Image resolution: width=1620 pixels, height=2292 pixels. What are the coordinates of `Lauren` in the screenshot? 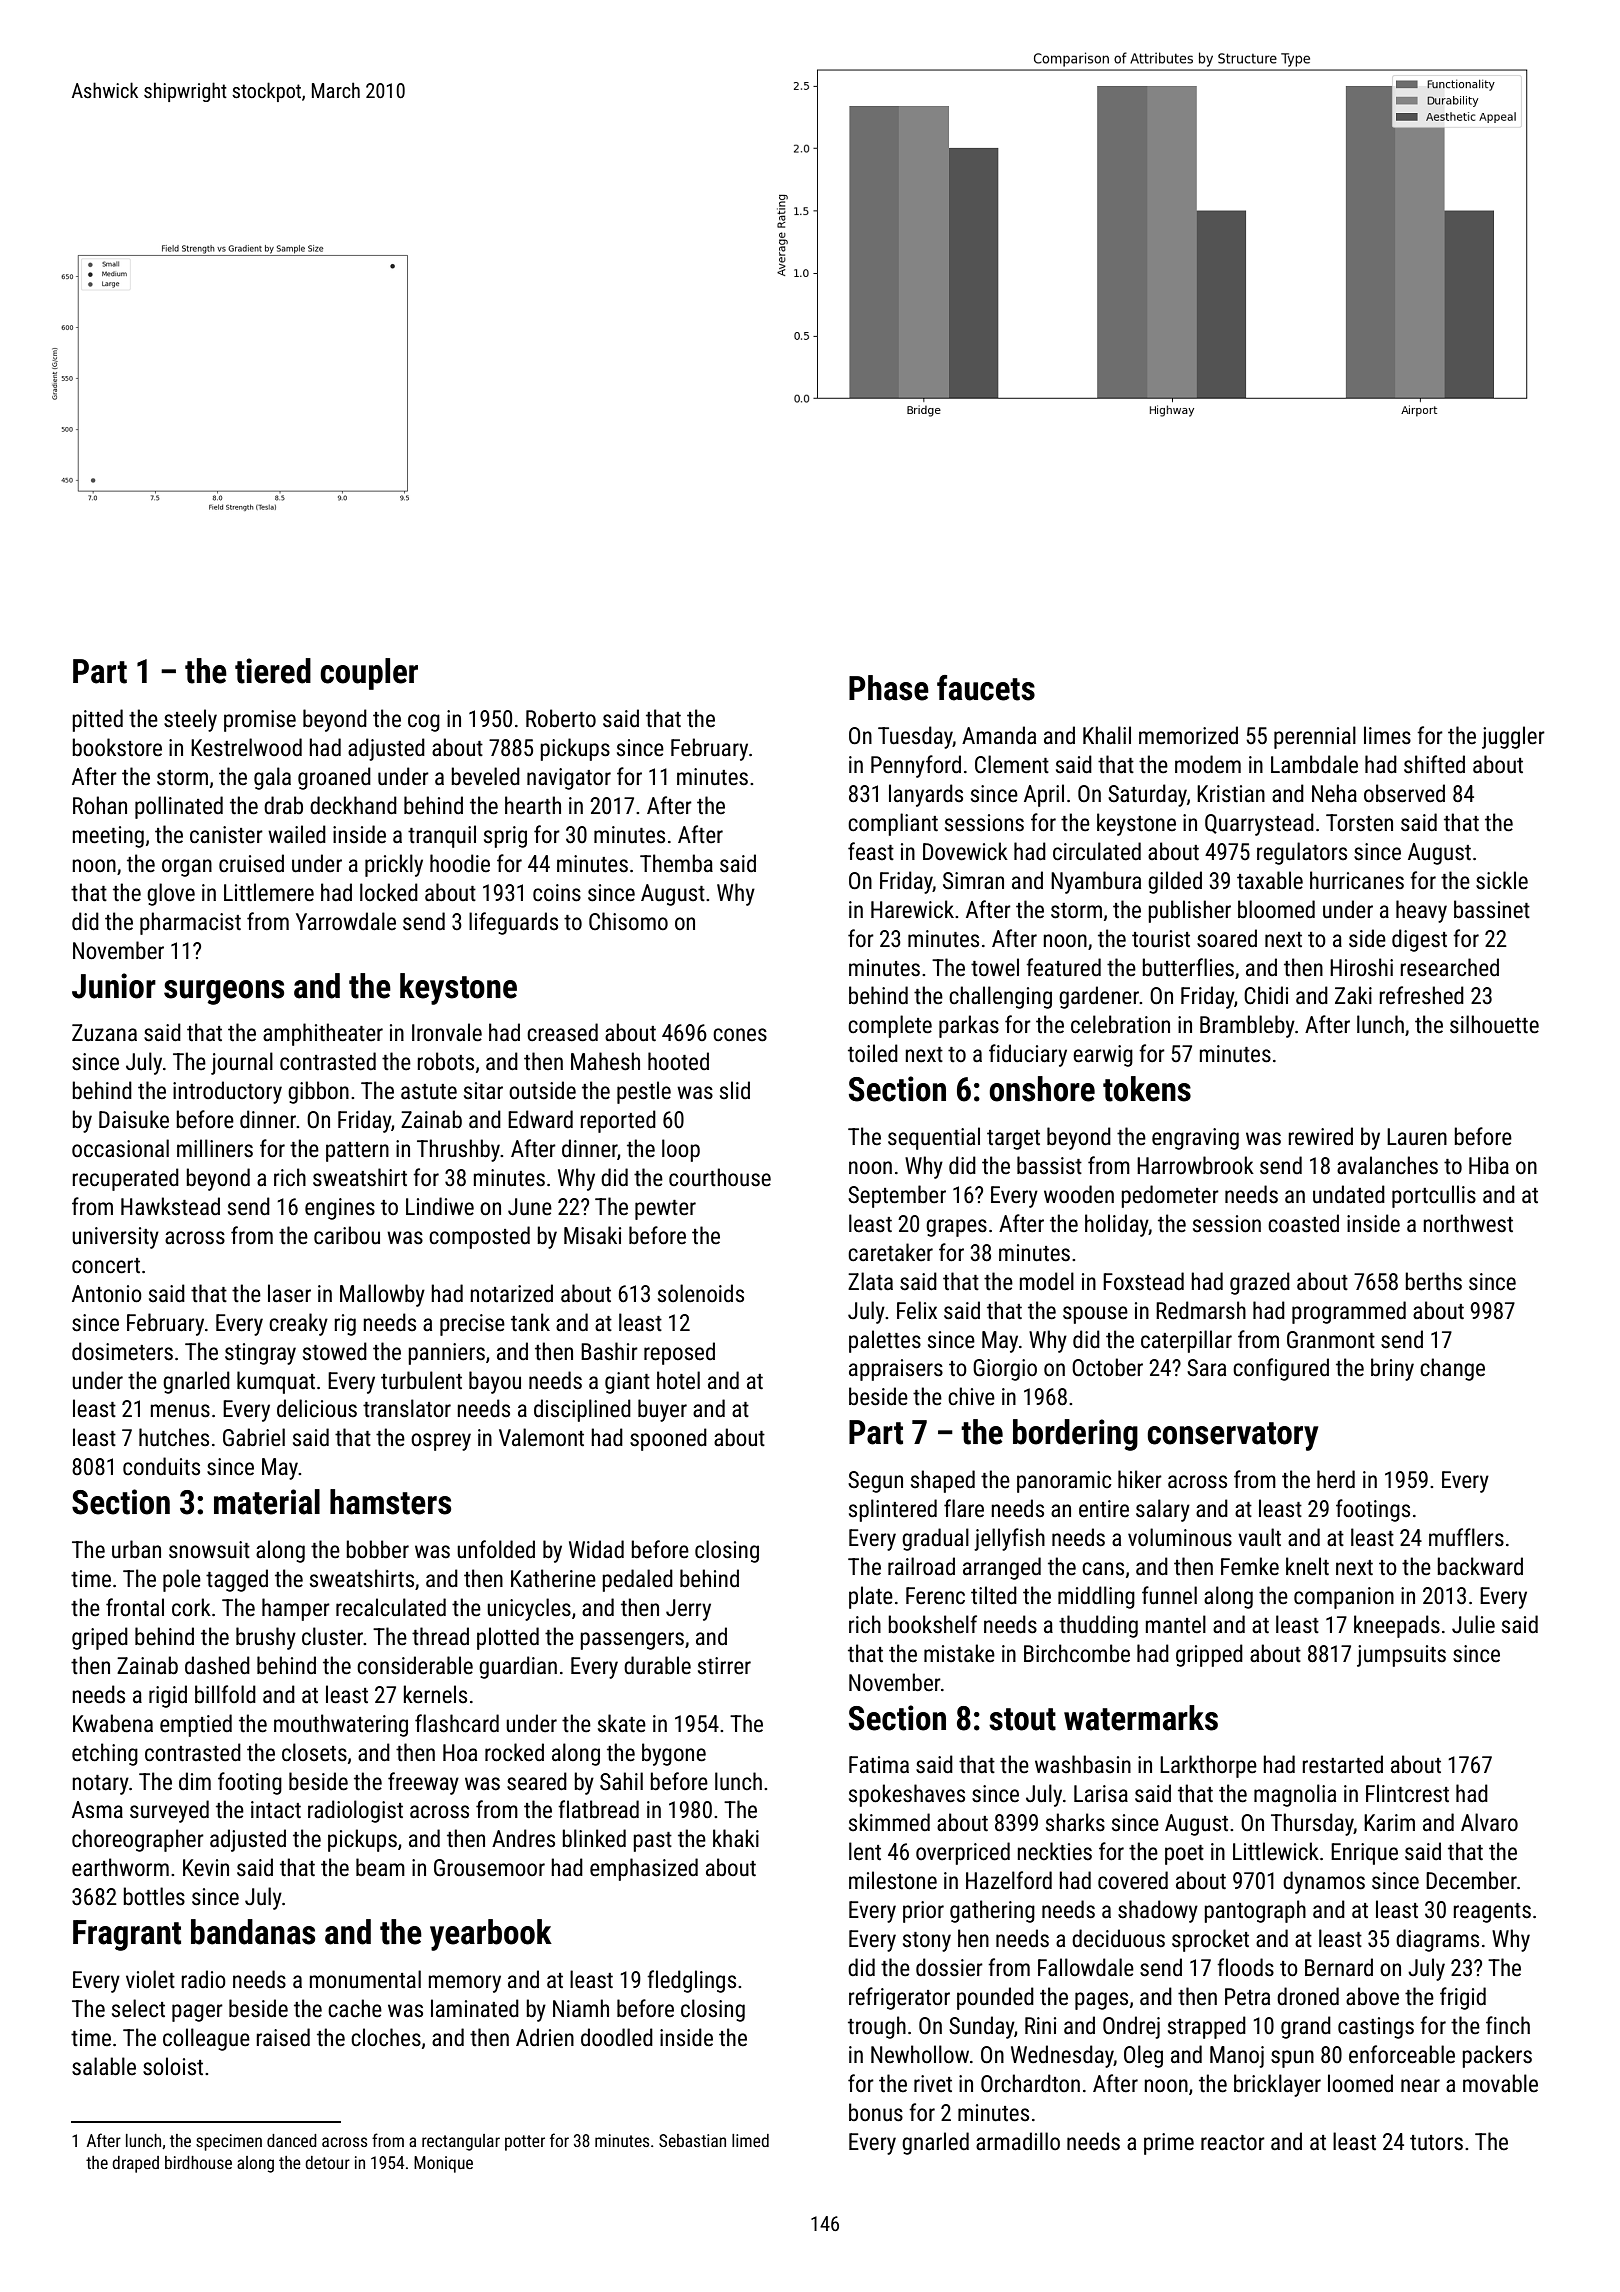 It's located at (1417, 1137).
